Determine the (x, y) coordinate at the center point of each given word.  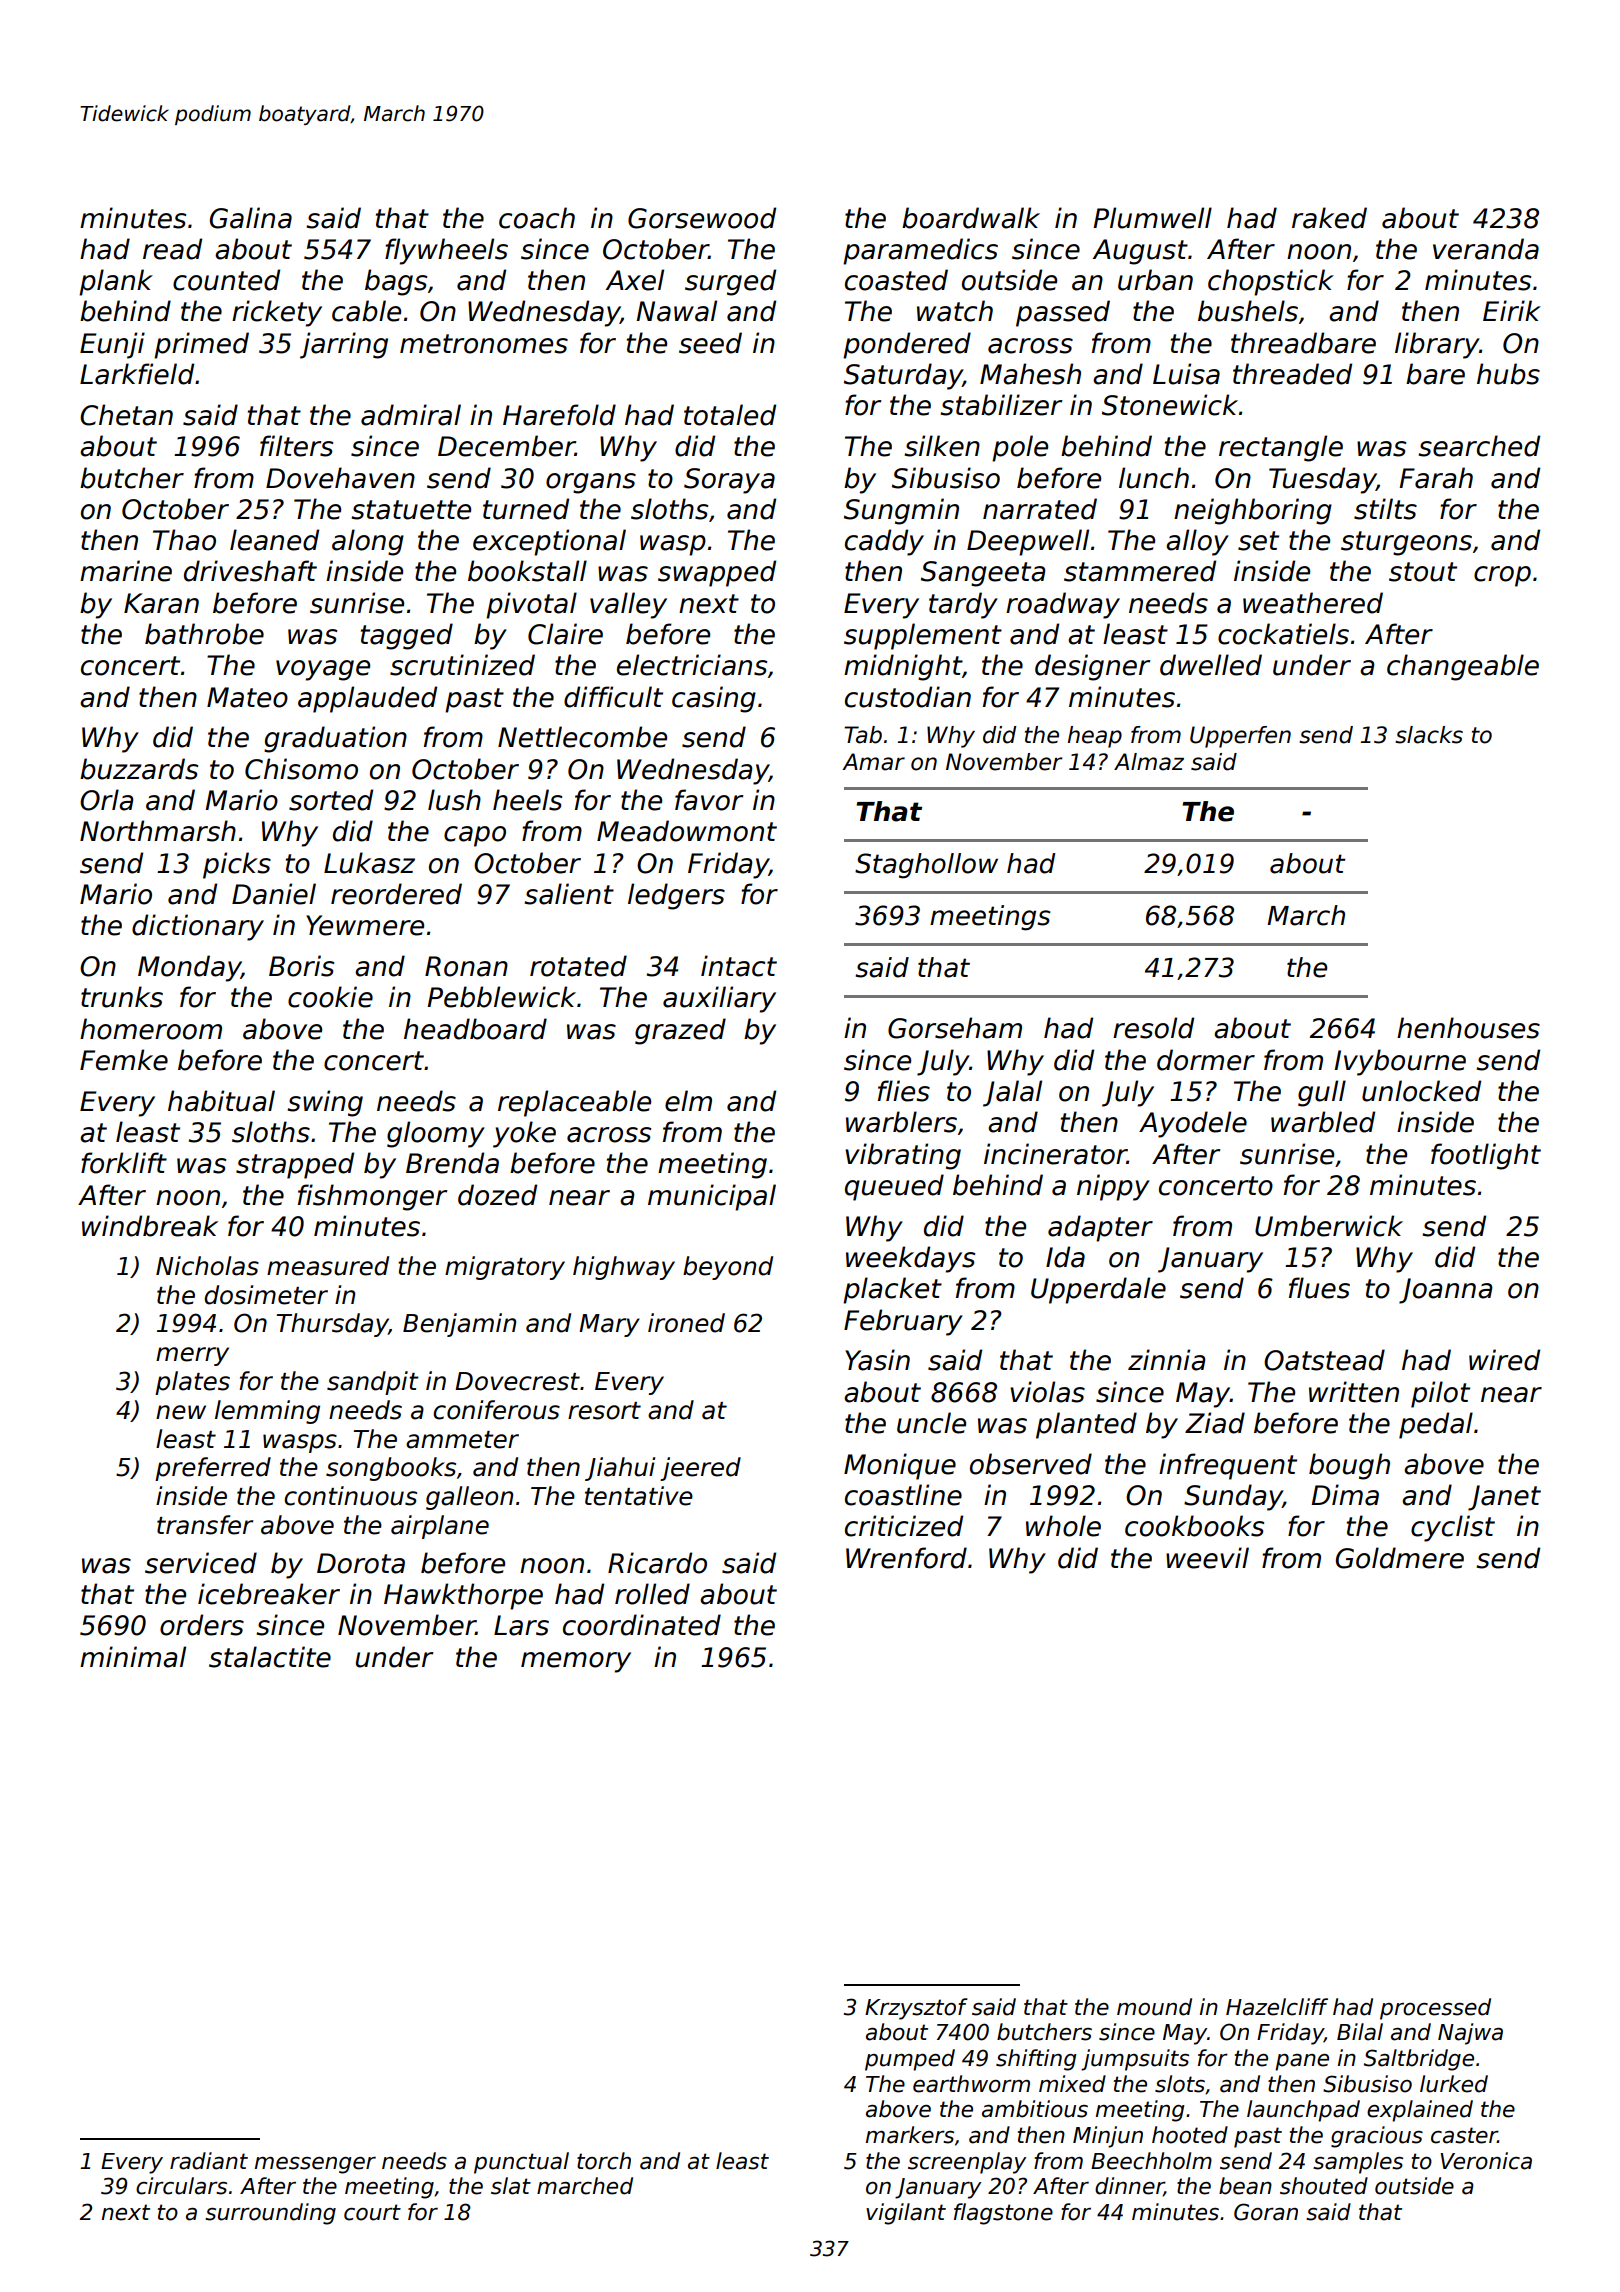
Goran (1266, 2212)
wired (1504, 1360)
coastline (903, 1495)
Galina (251, 218)
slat (511, 2186)
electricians (692, 665)
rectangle (1281, 448)
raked (1329, 218)
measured (328, 1266)
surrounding (270, 2214)
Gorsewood (702, 218)
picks (237, 865)
